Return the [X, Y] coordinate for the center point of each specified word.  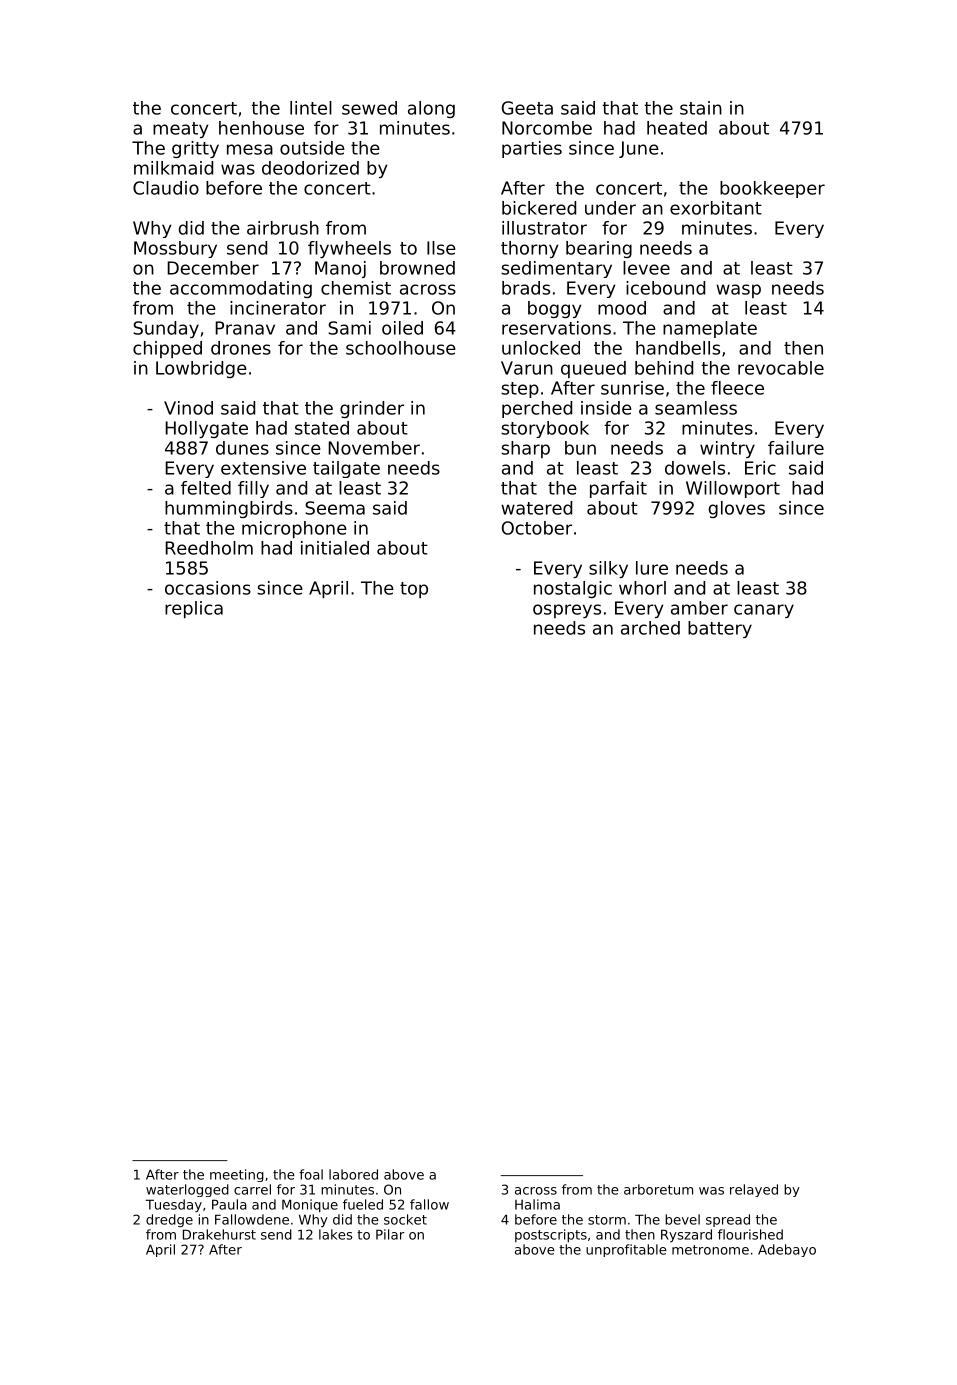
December [213, 268]
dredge [169, 1220]
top [414, 590]
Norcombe [547, 128]
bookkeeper [772, 189]
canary [764, 611]
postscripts [551, 1236]
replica [194, 609]
